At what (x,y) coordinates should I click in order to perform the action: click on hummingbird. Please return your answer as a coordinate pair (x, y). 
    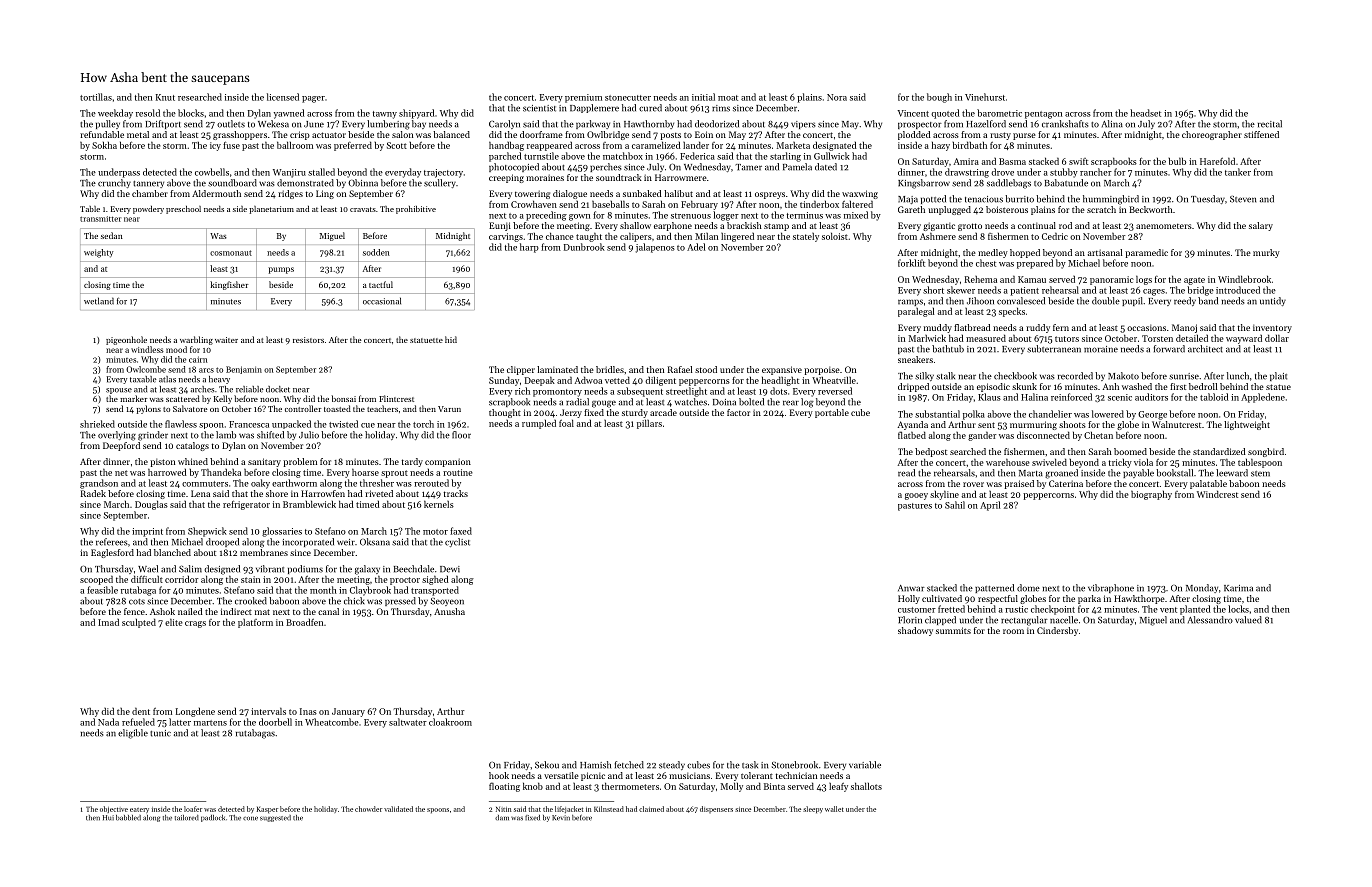
    Looking at the image, I should click on (1111, 200).
